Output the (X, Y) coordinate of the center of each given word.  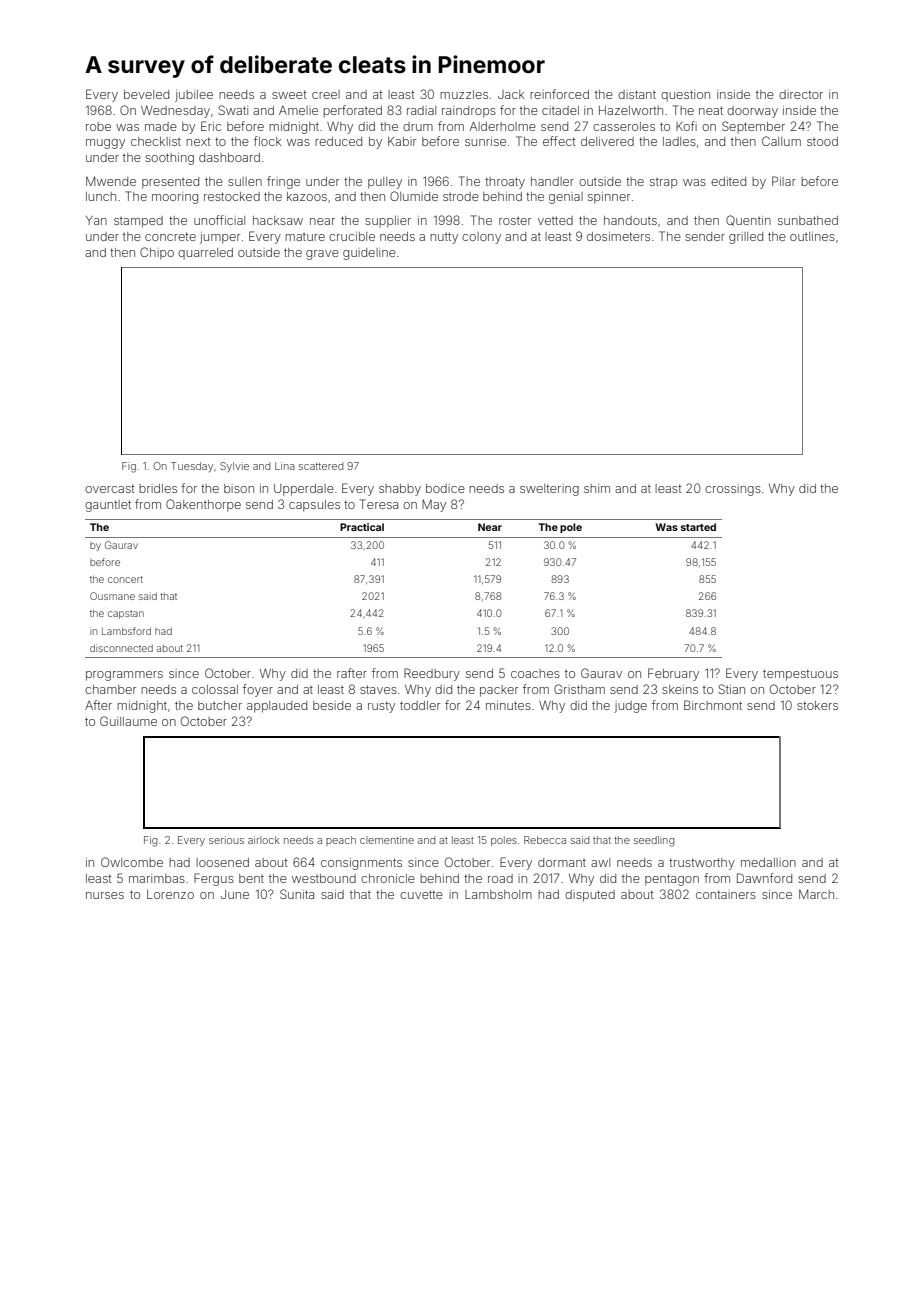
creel (326, 94)
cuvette (421, 894)
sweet (289, 94)
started (698, 527)
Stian (731, 689)
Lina (285, 466)
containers (726, 894)
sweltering (549, 490)
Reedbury (432, 674)
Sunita (297, 894)
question (685, 95)
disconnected (121, 648)
